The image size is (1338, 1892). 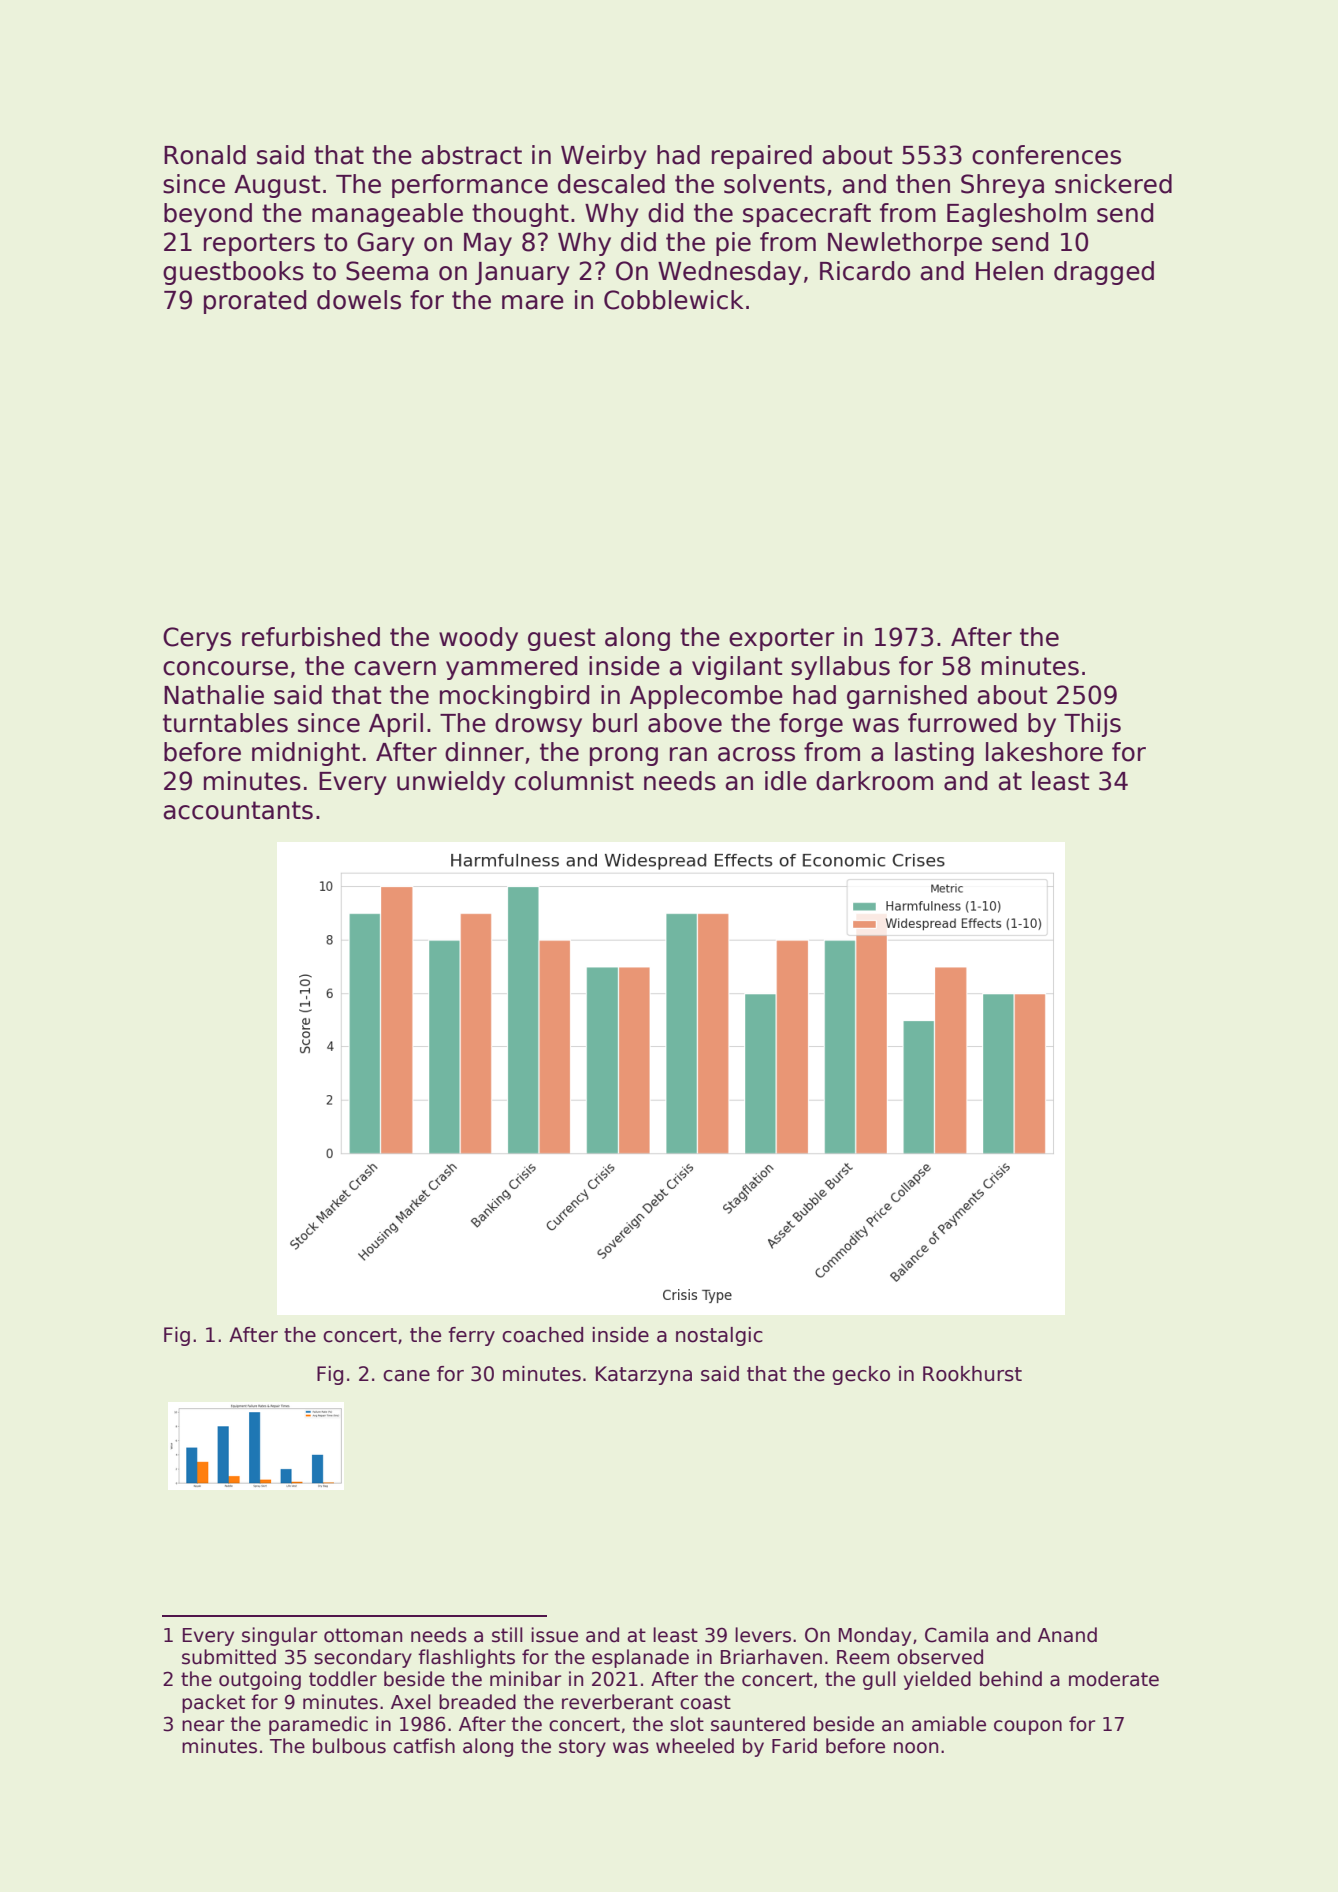 What do you see at coordinates (617, 1702) in the page?
I see `reverberant` at bounding box center [617, 1702].
